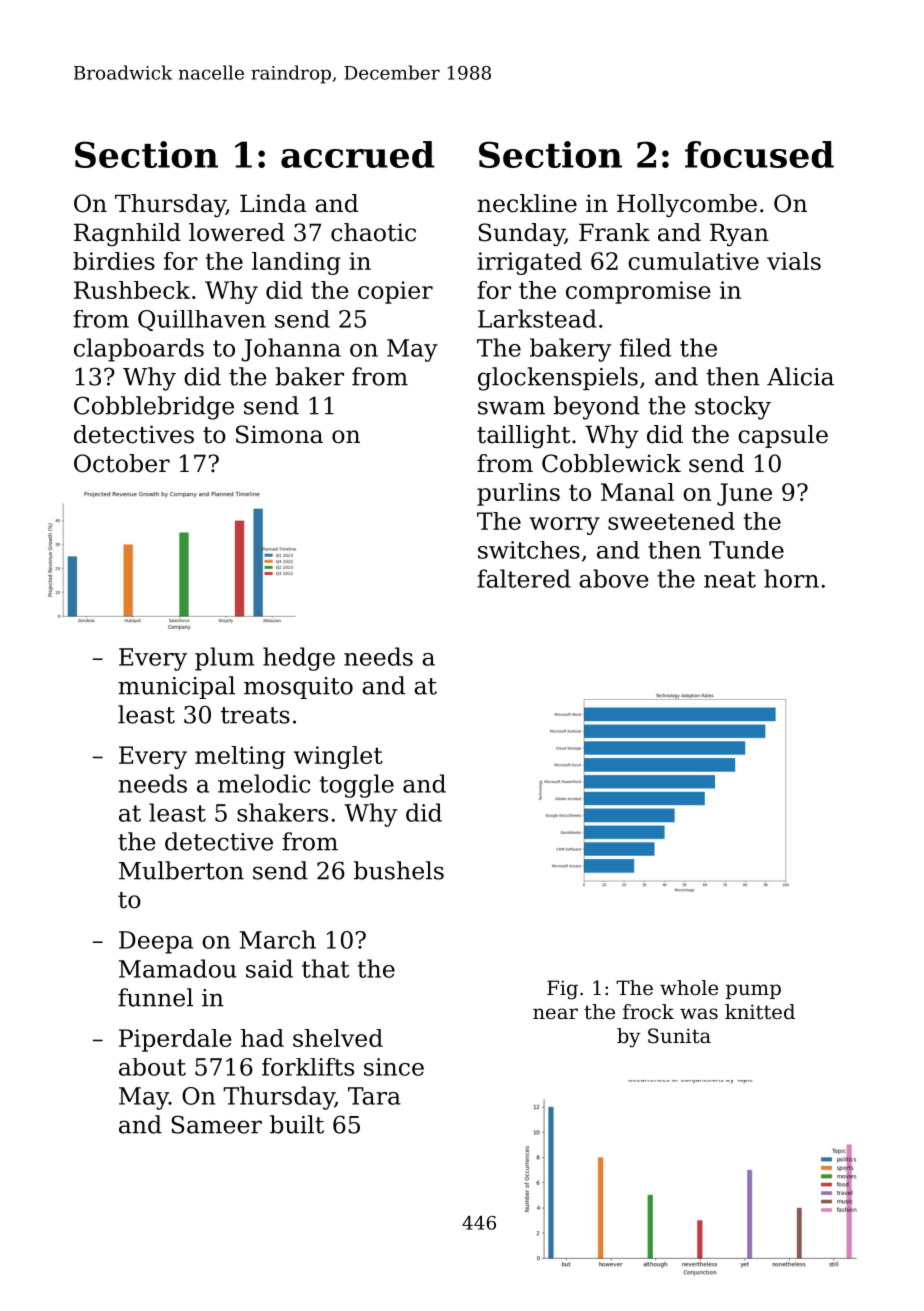  I want to click on Ragnhild, so click(127, 234).
